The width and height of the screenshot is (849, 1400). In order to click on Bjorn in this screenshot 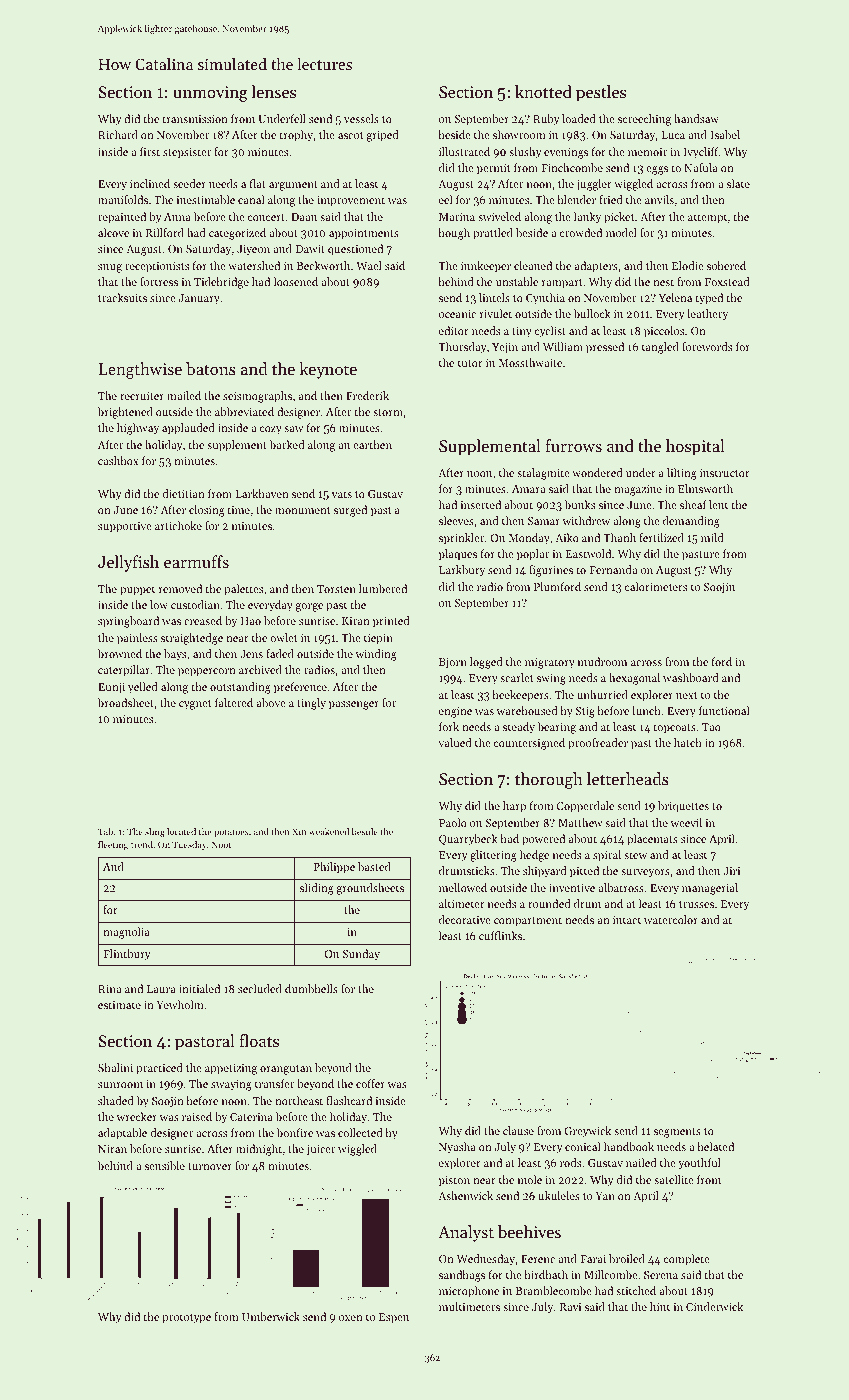, I will do `click(453, 663)`.
